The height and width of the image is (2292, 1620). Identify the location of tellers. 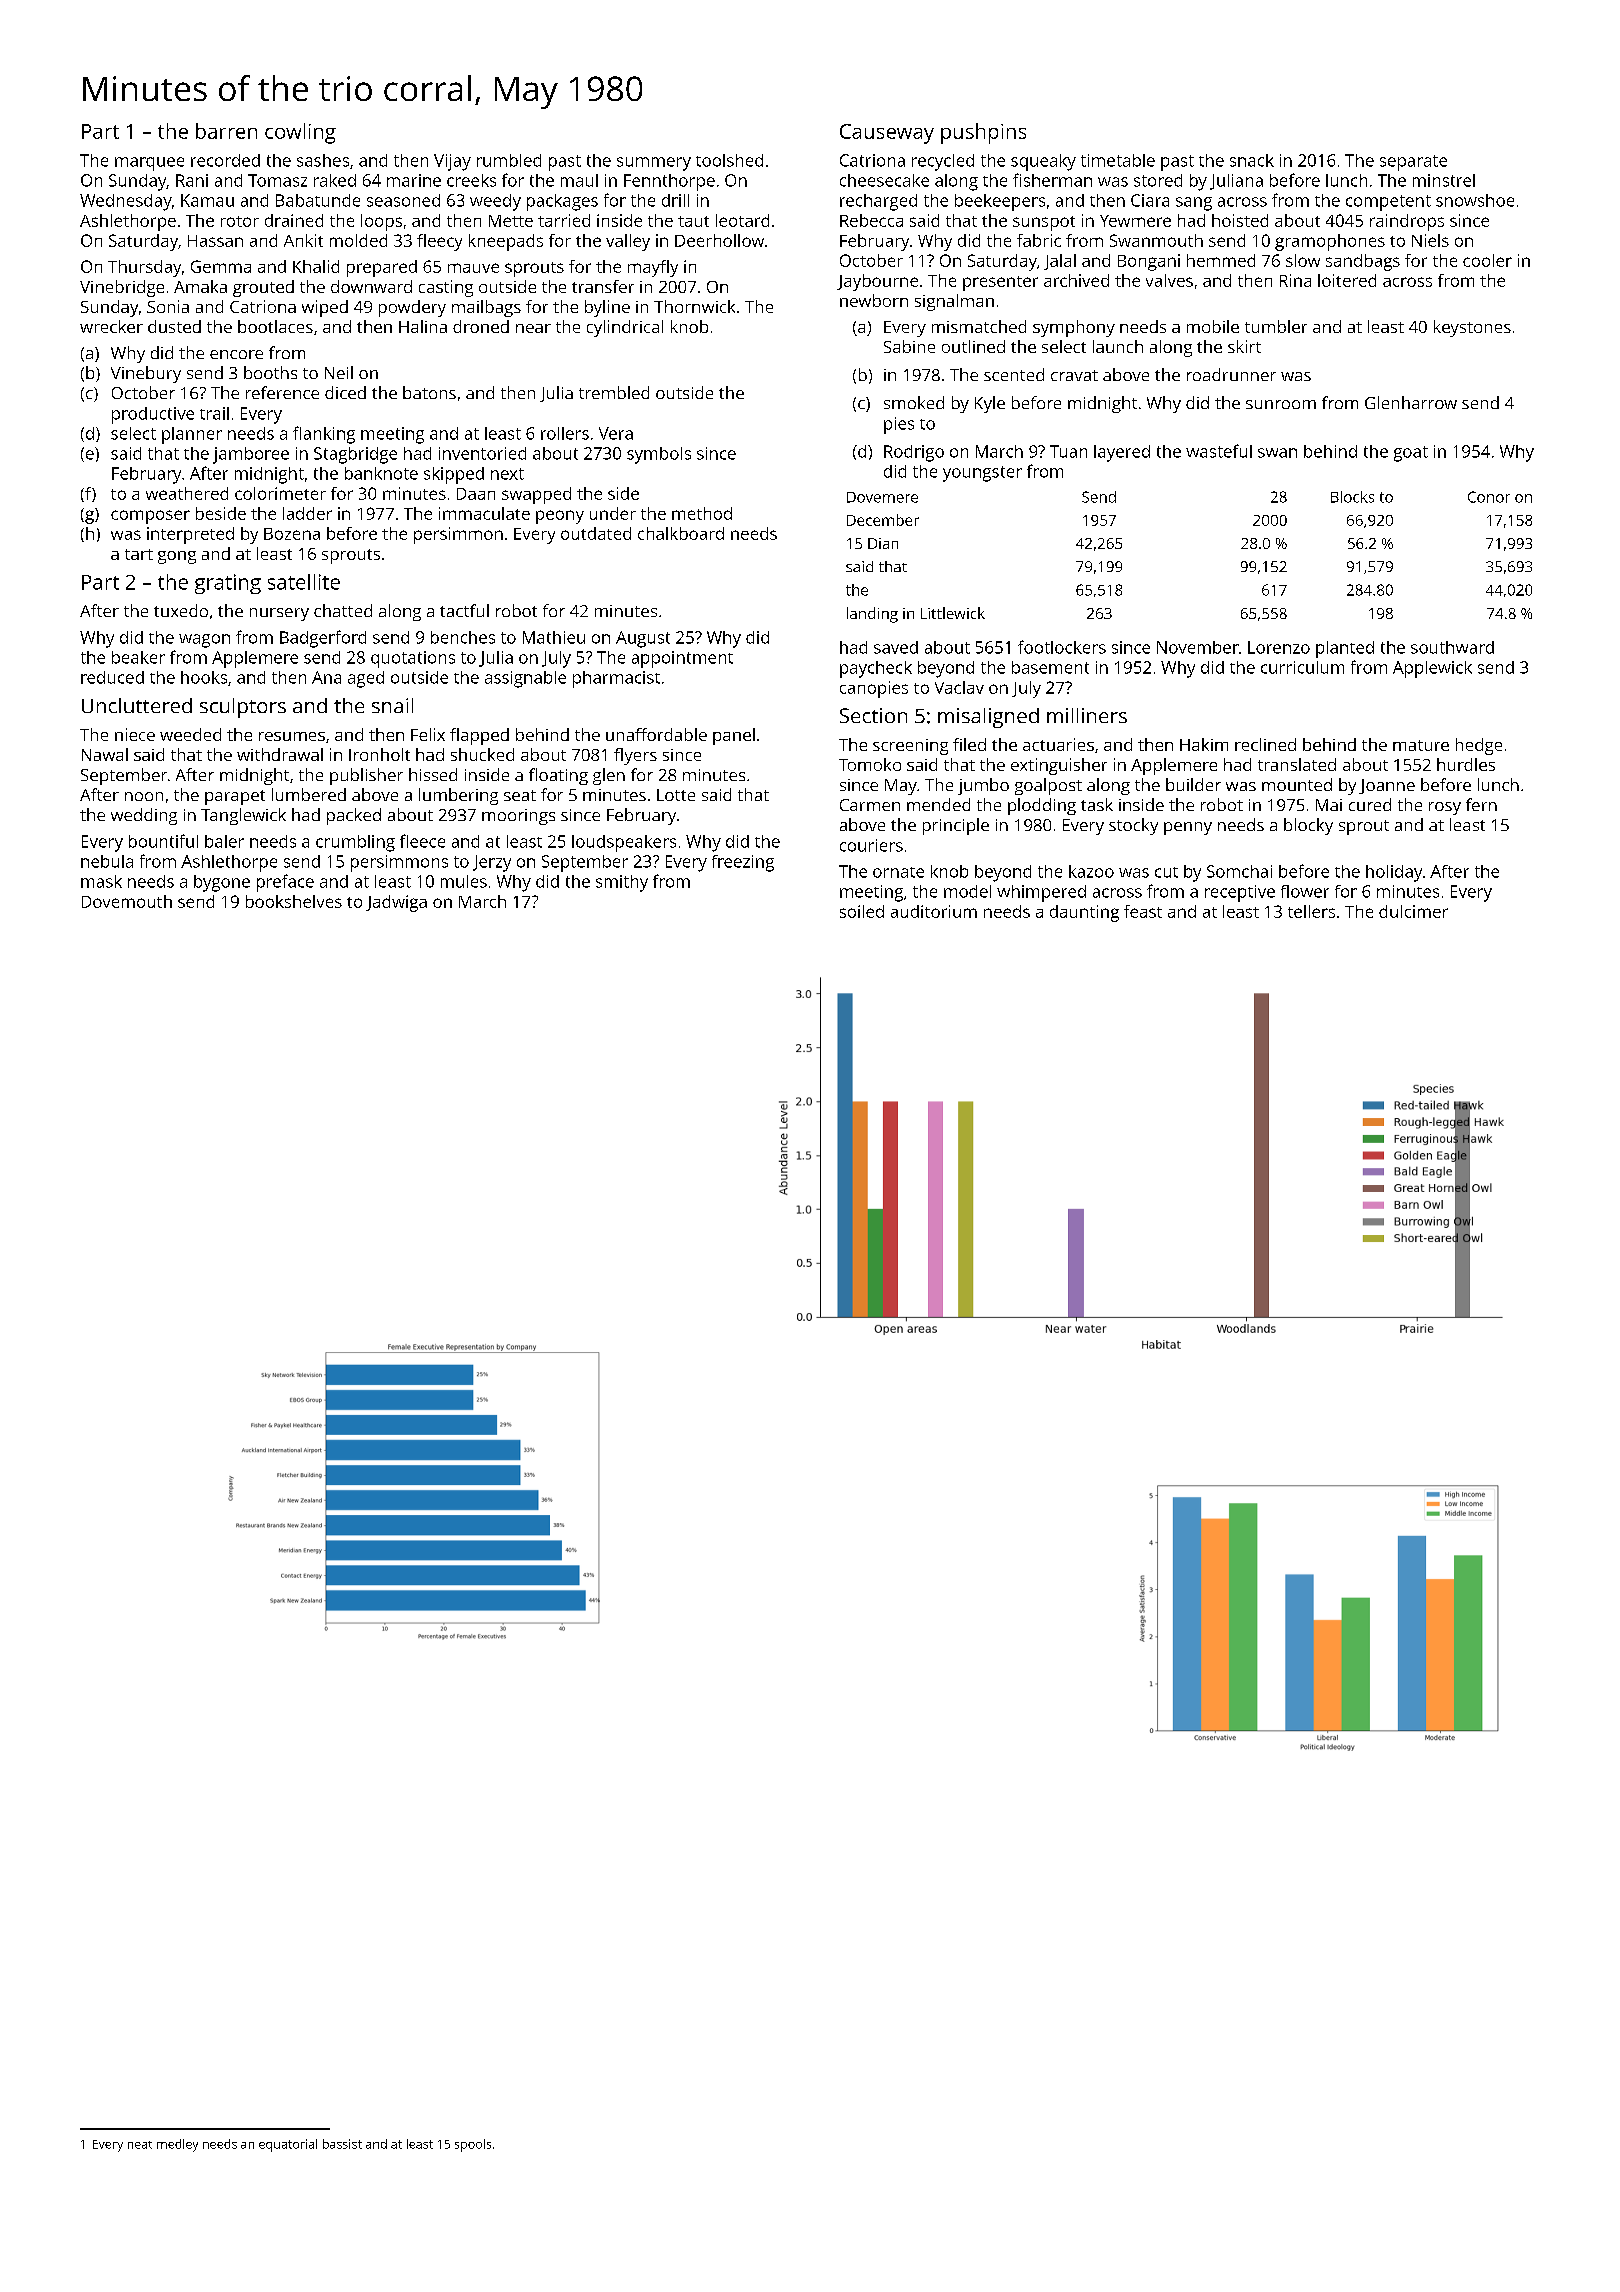
(1311, 911).
